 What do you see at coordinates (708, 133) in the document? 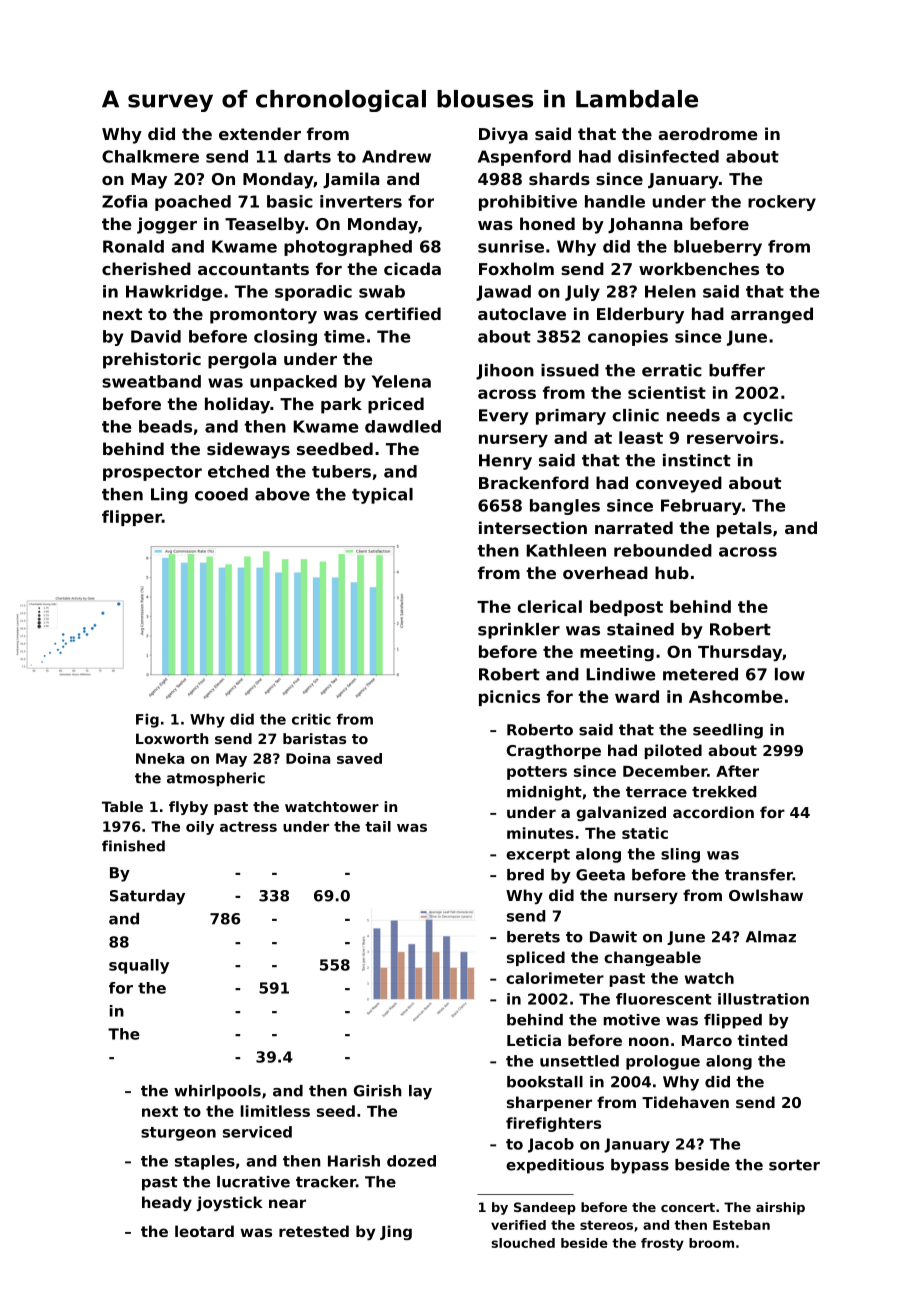
I see `aerodrome` at bounding box center [708, 133].
